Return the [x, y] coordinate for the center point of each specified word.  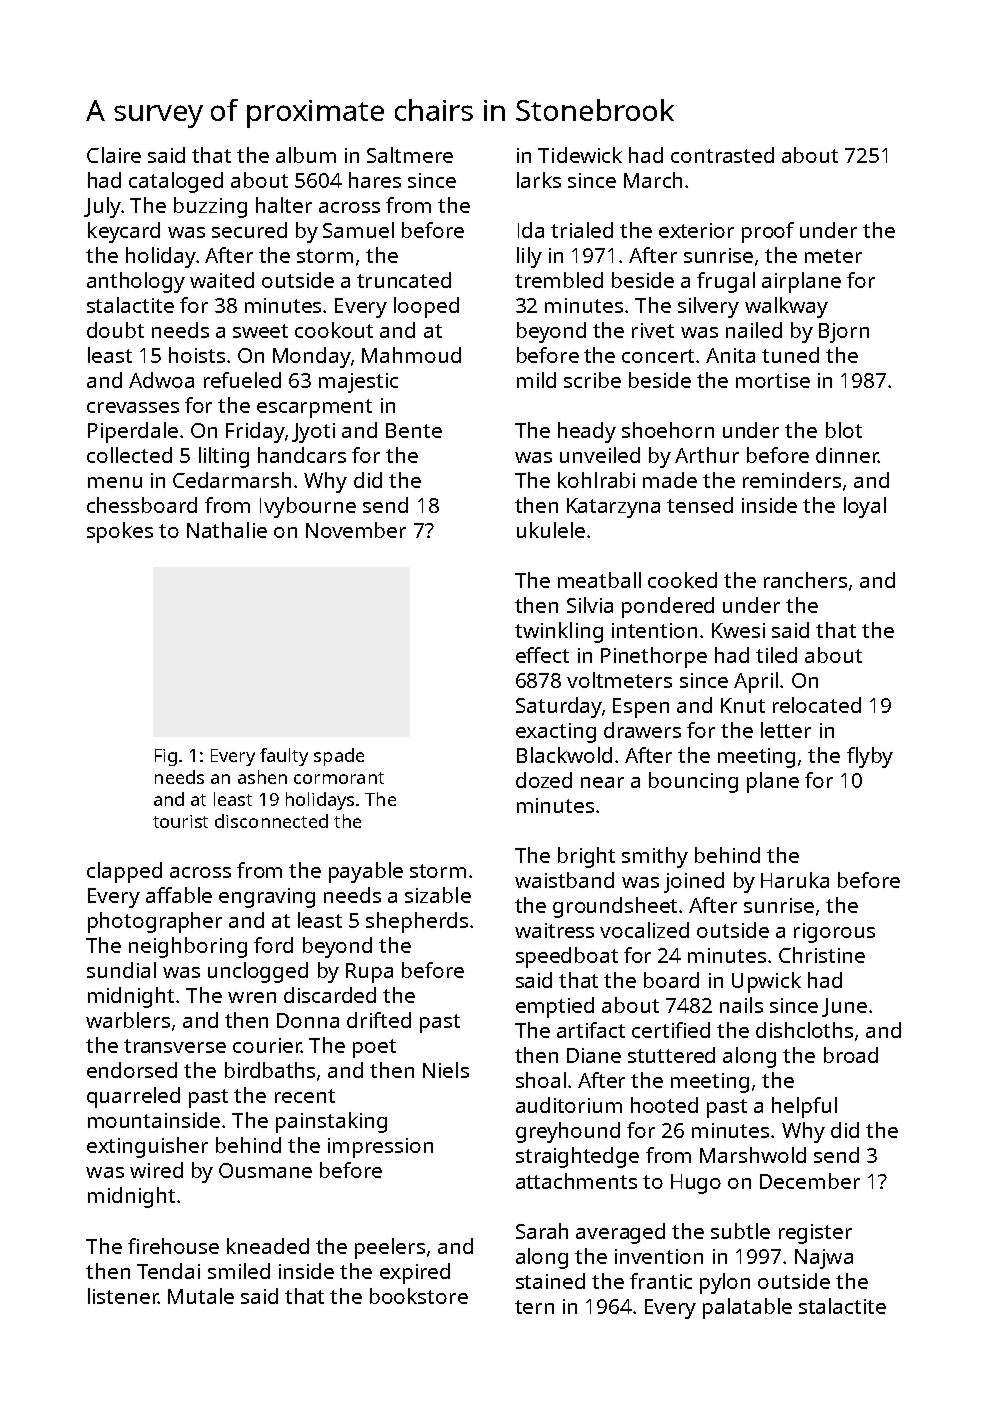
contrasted [722, 155]
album [306, 155]
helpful [804, 1107]
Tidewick [580, 155]
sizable [438, 895]
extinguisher [147, 1147]
